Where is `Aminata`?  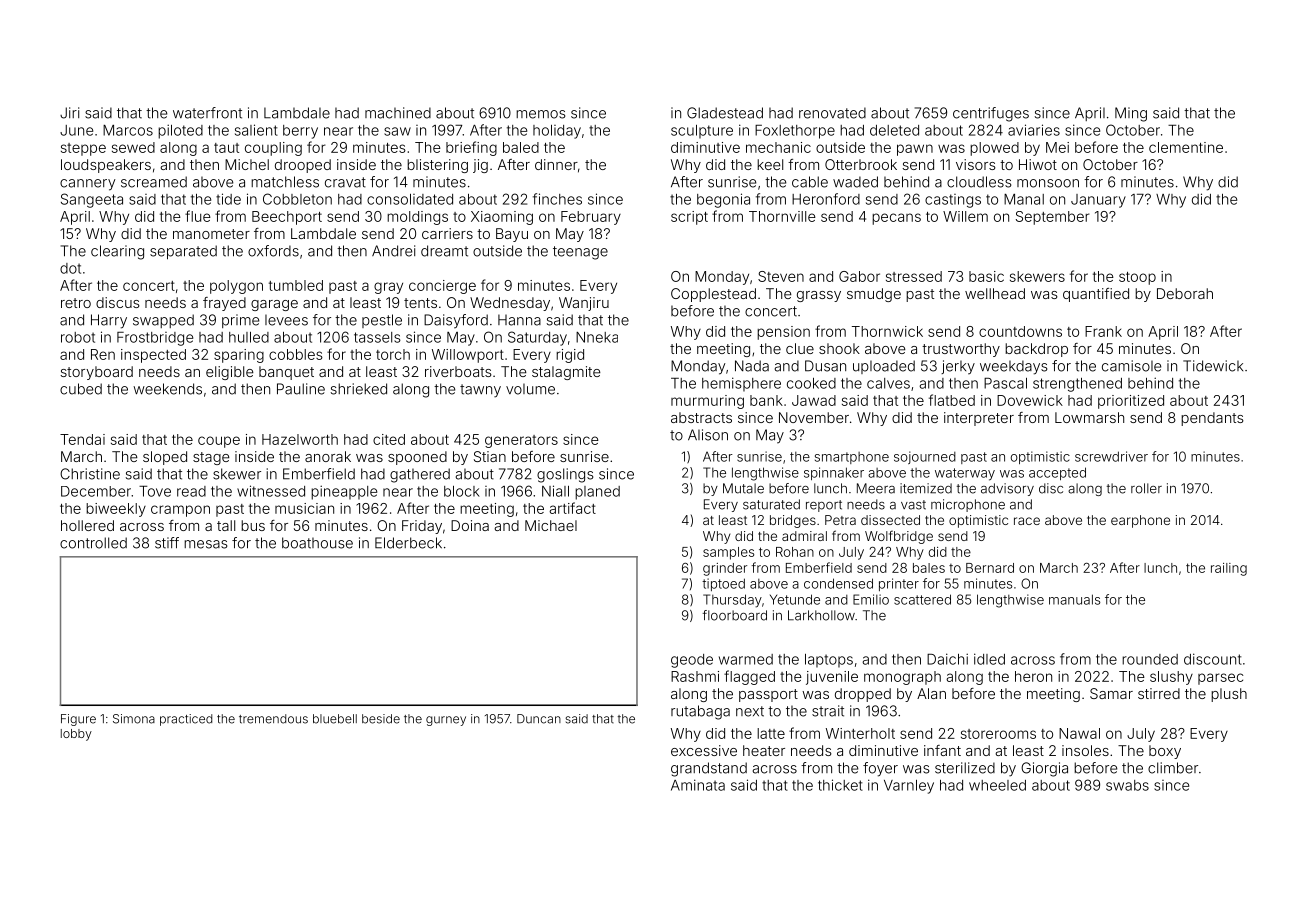
Aminata is located at coordinates (698, 785).
